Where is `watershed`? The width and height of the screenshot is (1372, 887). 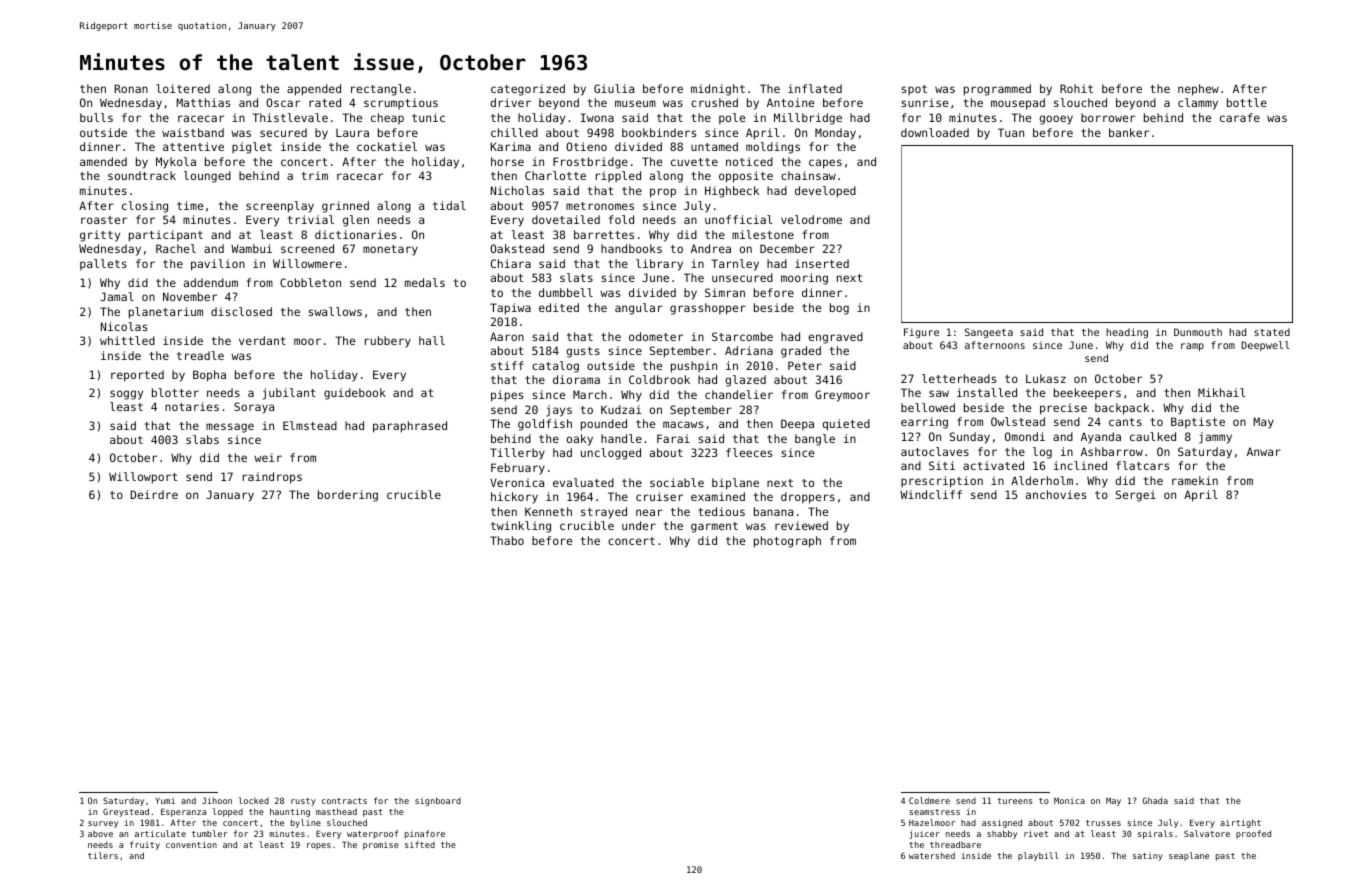 watershed is located at coordinates (932, 855).
